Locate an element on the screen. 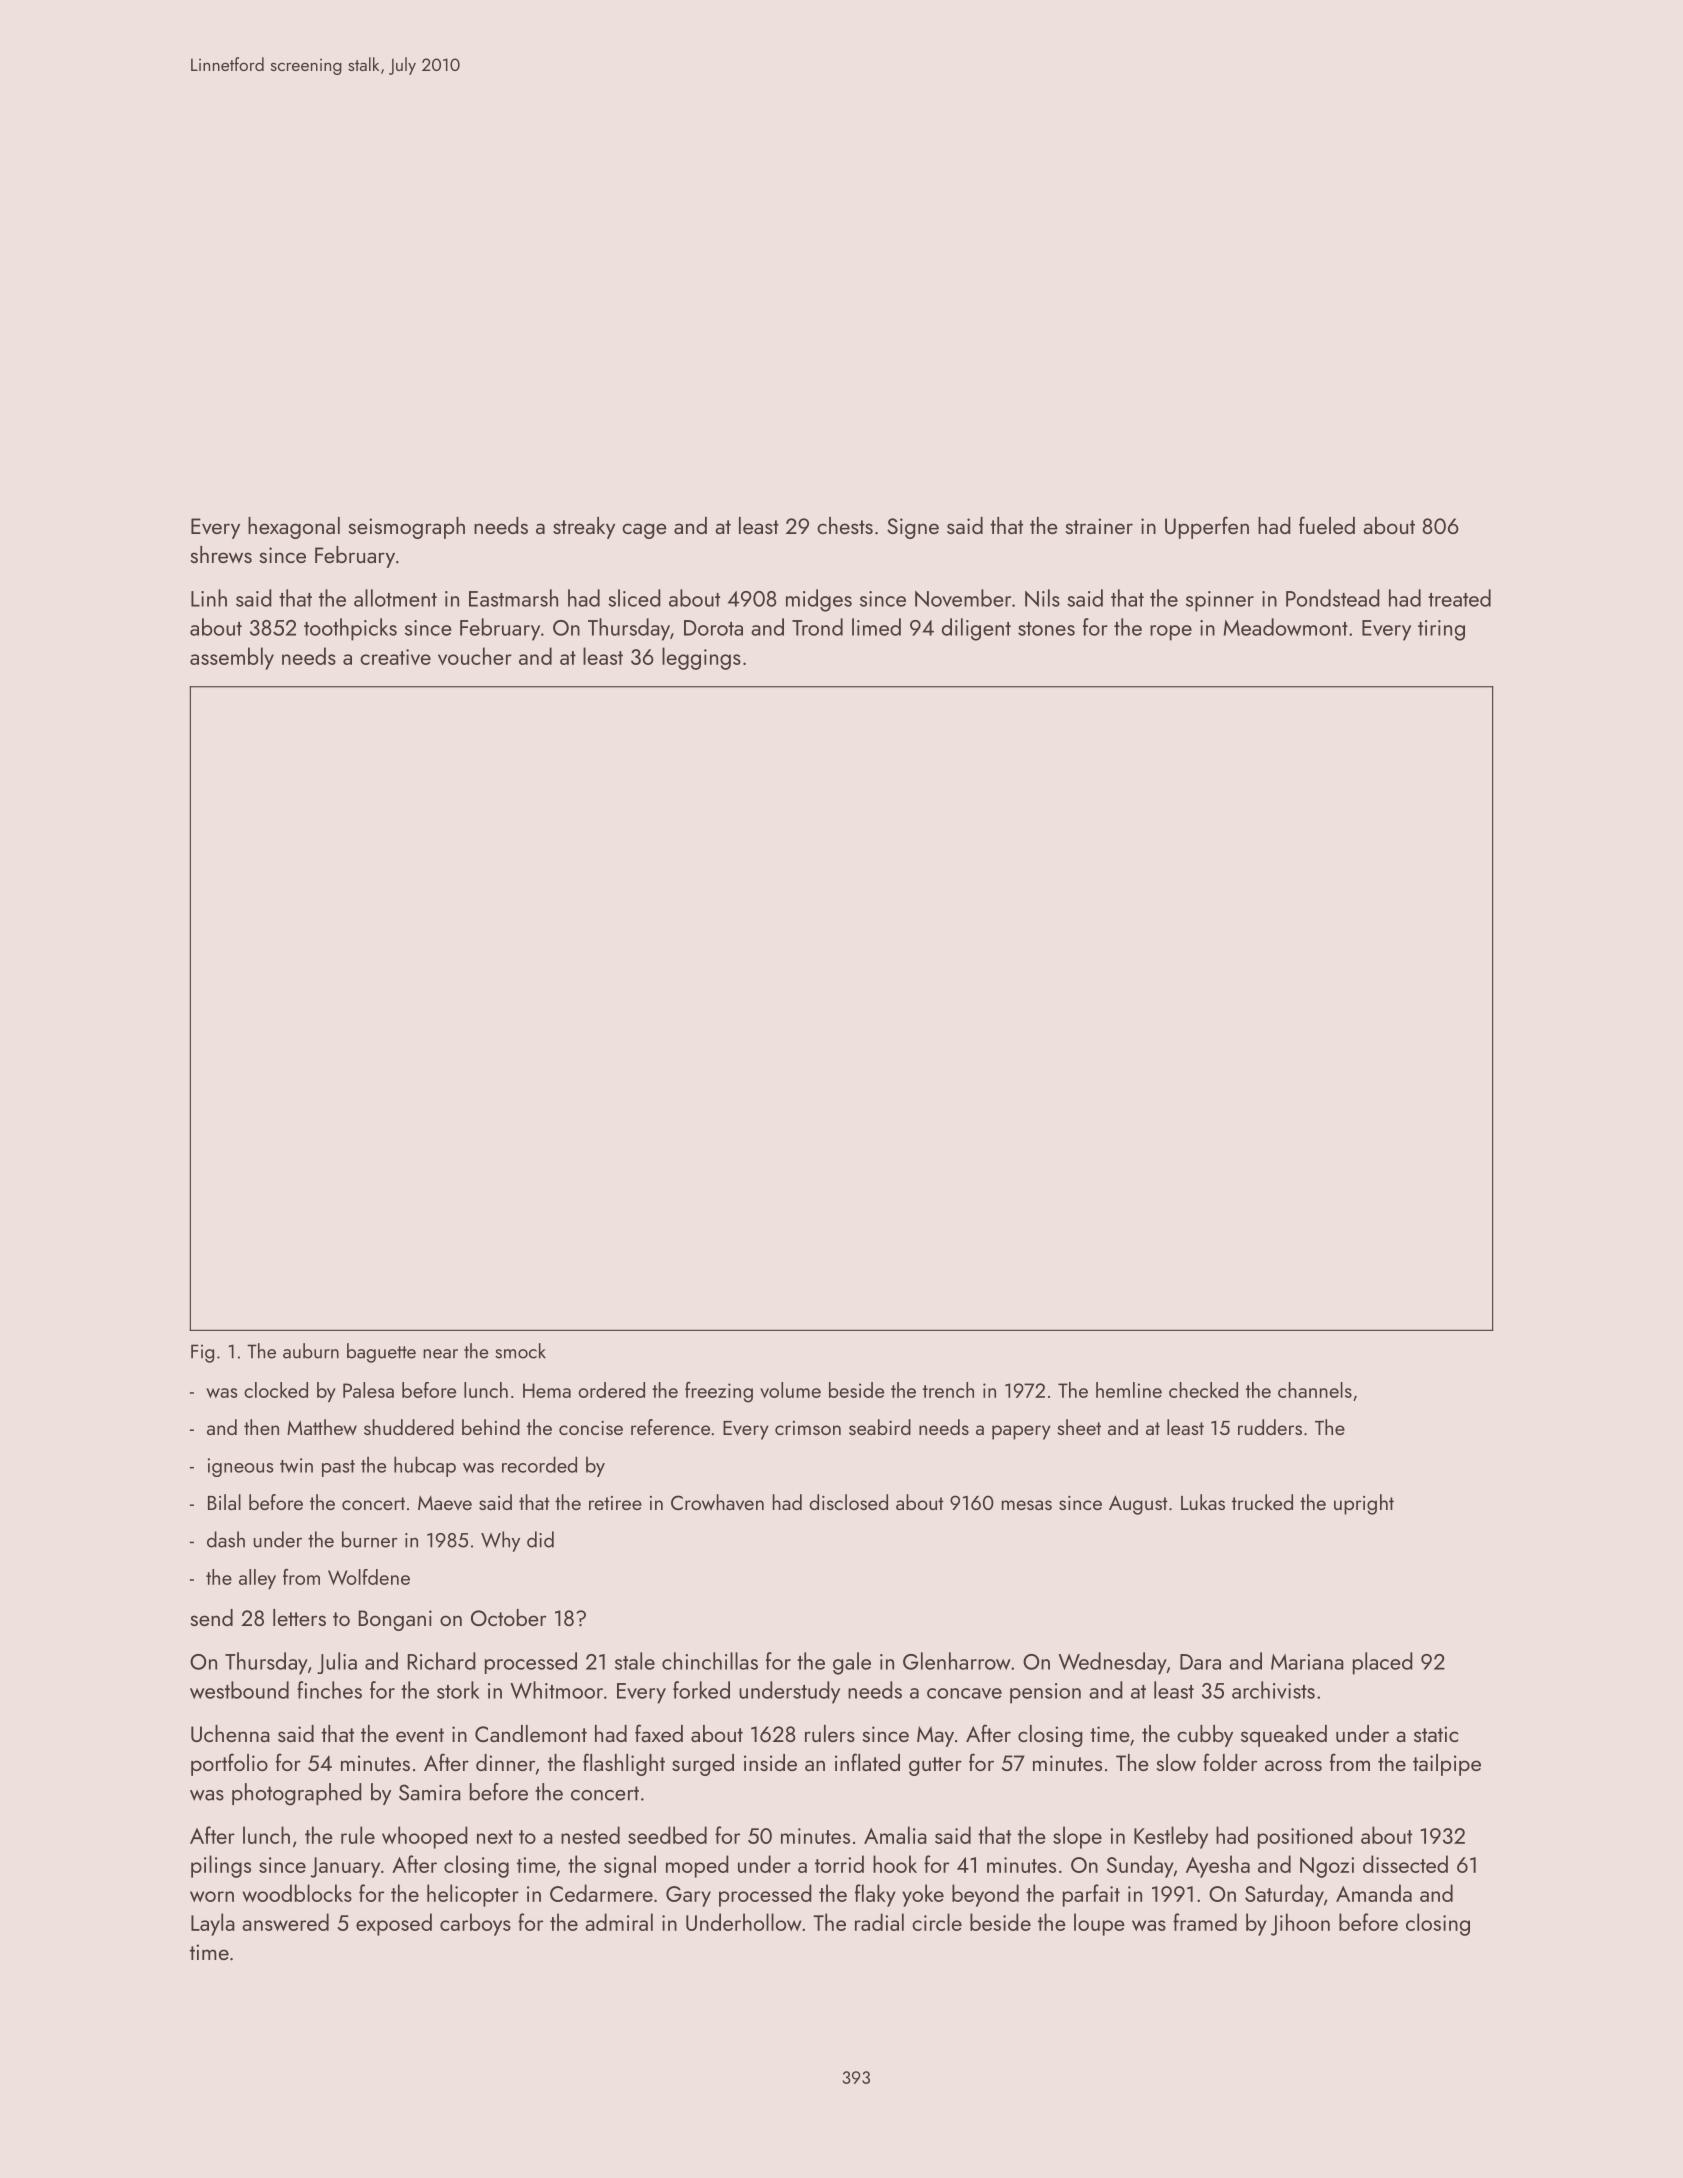 The image size is (1683, 2178). Layla is located at coordinates (213, 1924).
